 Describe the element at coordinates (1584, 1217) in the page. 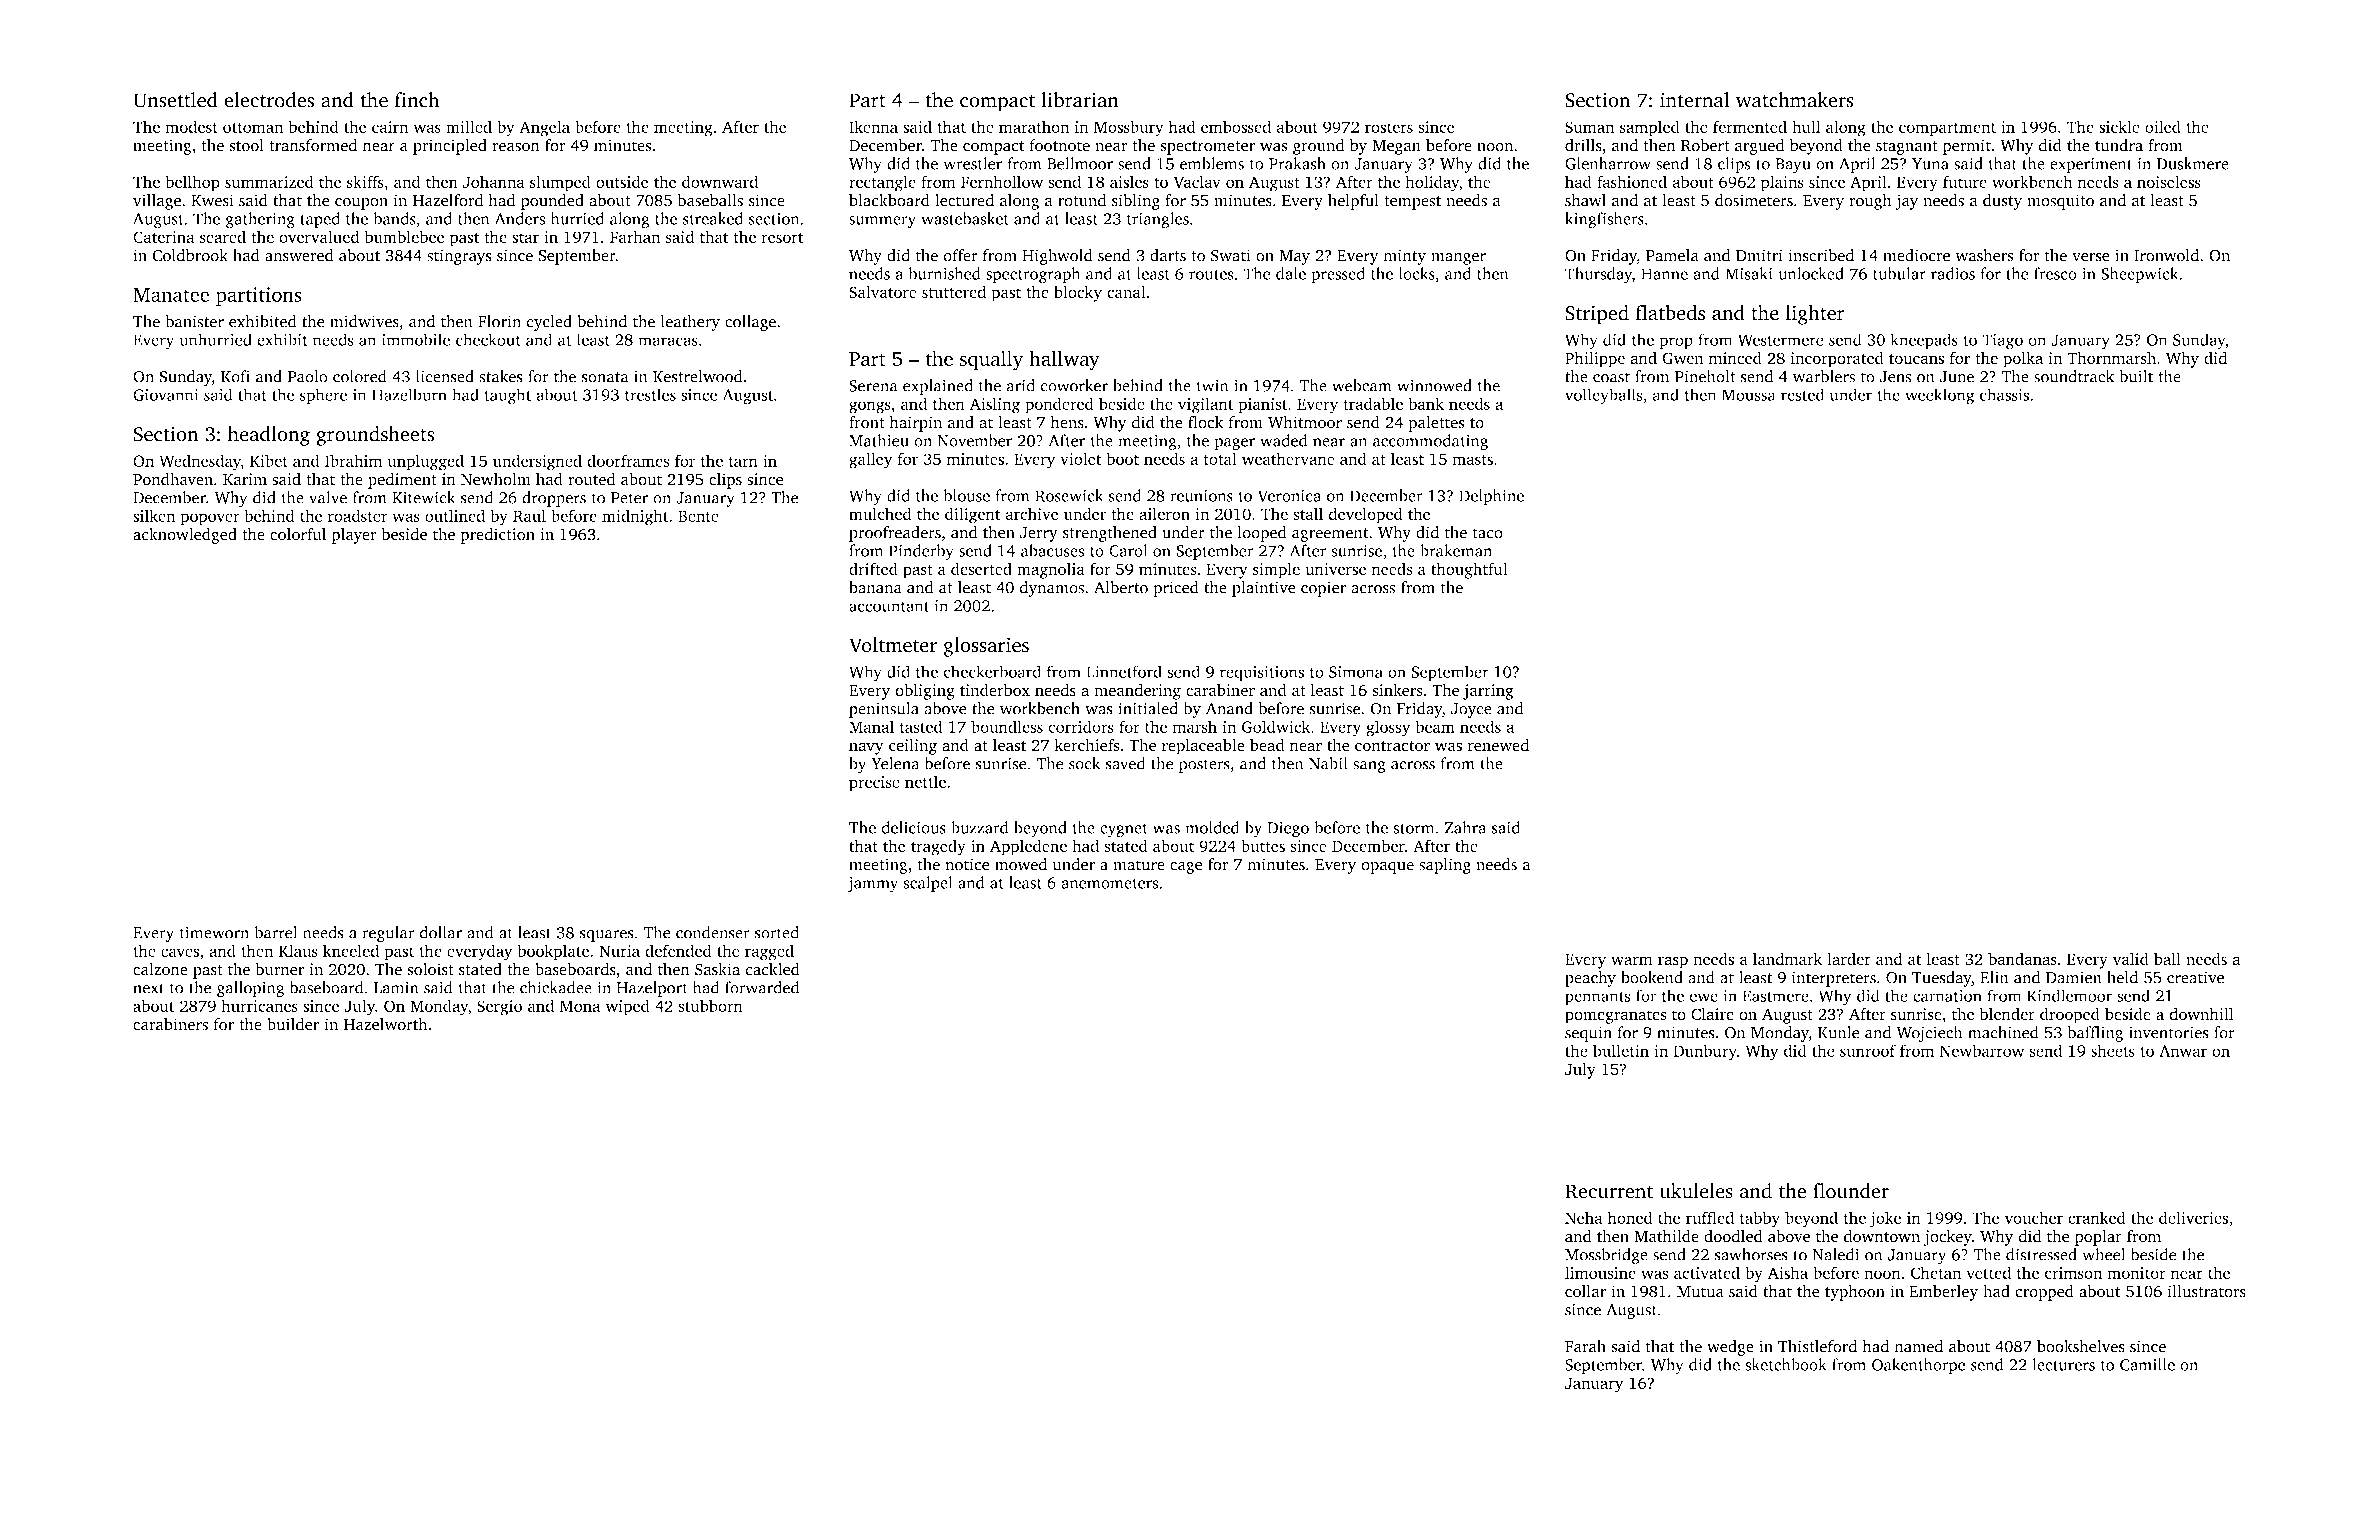

I see `Neha` at that location.
